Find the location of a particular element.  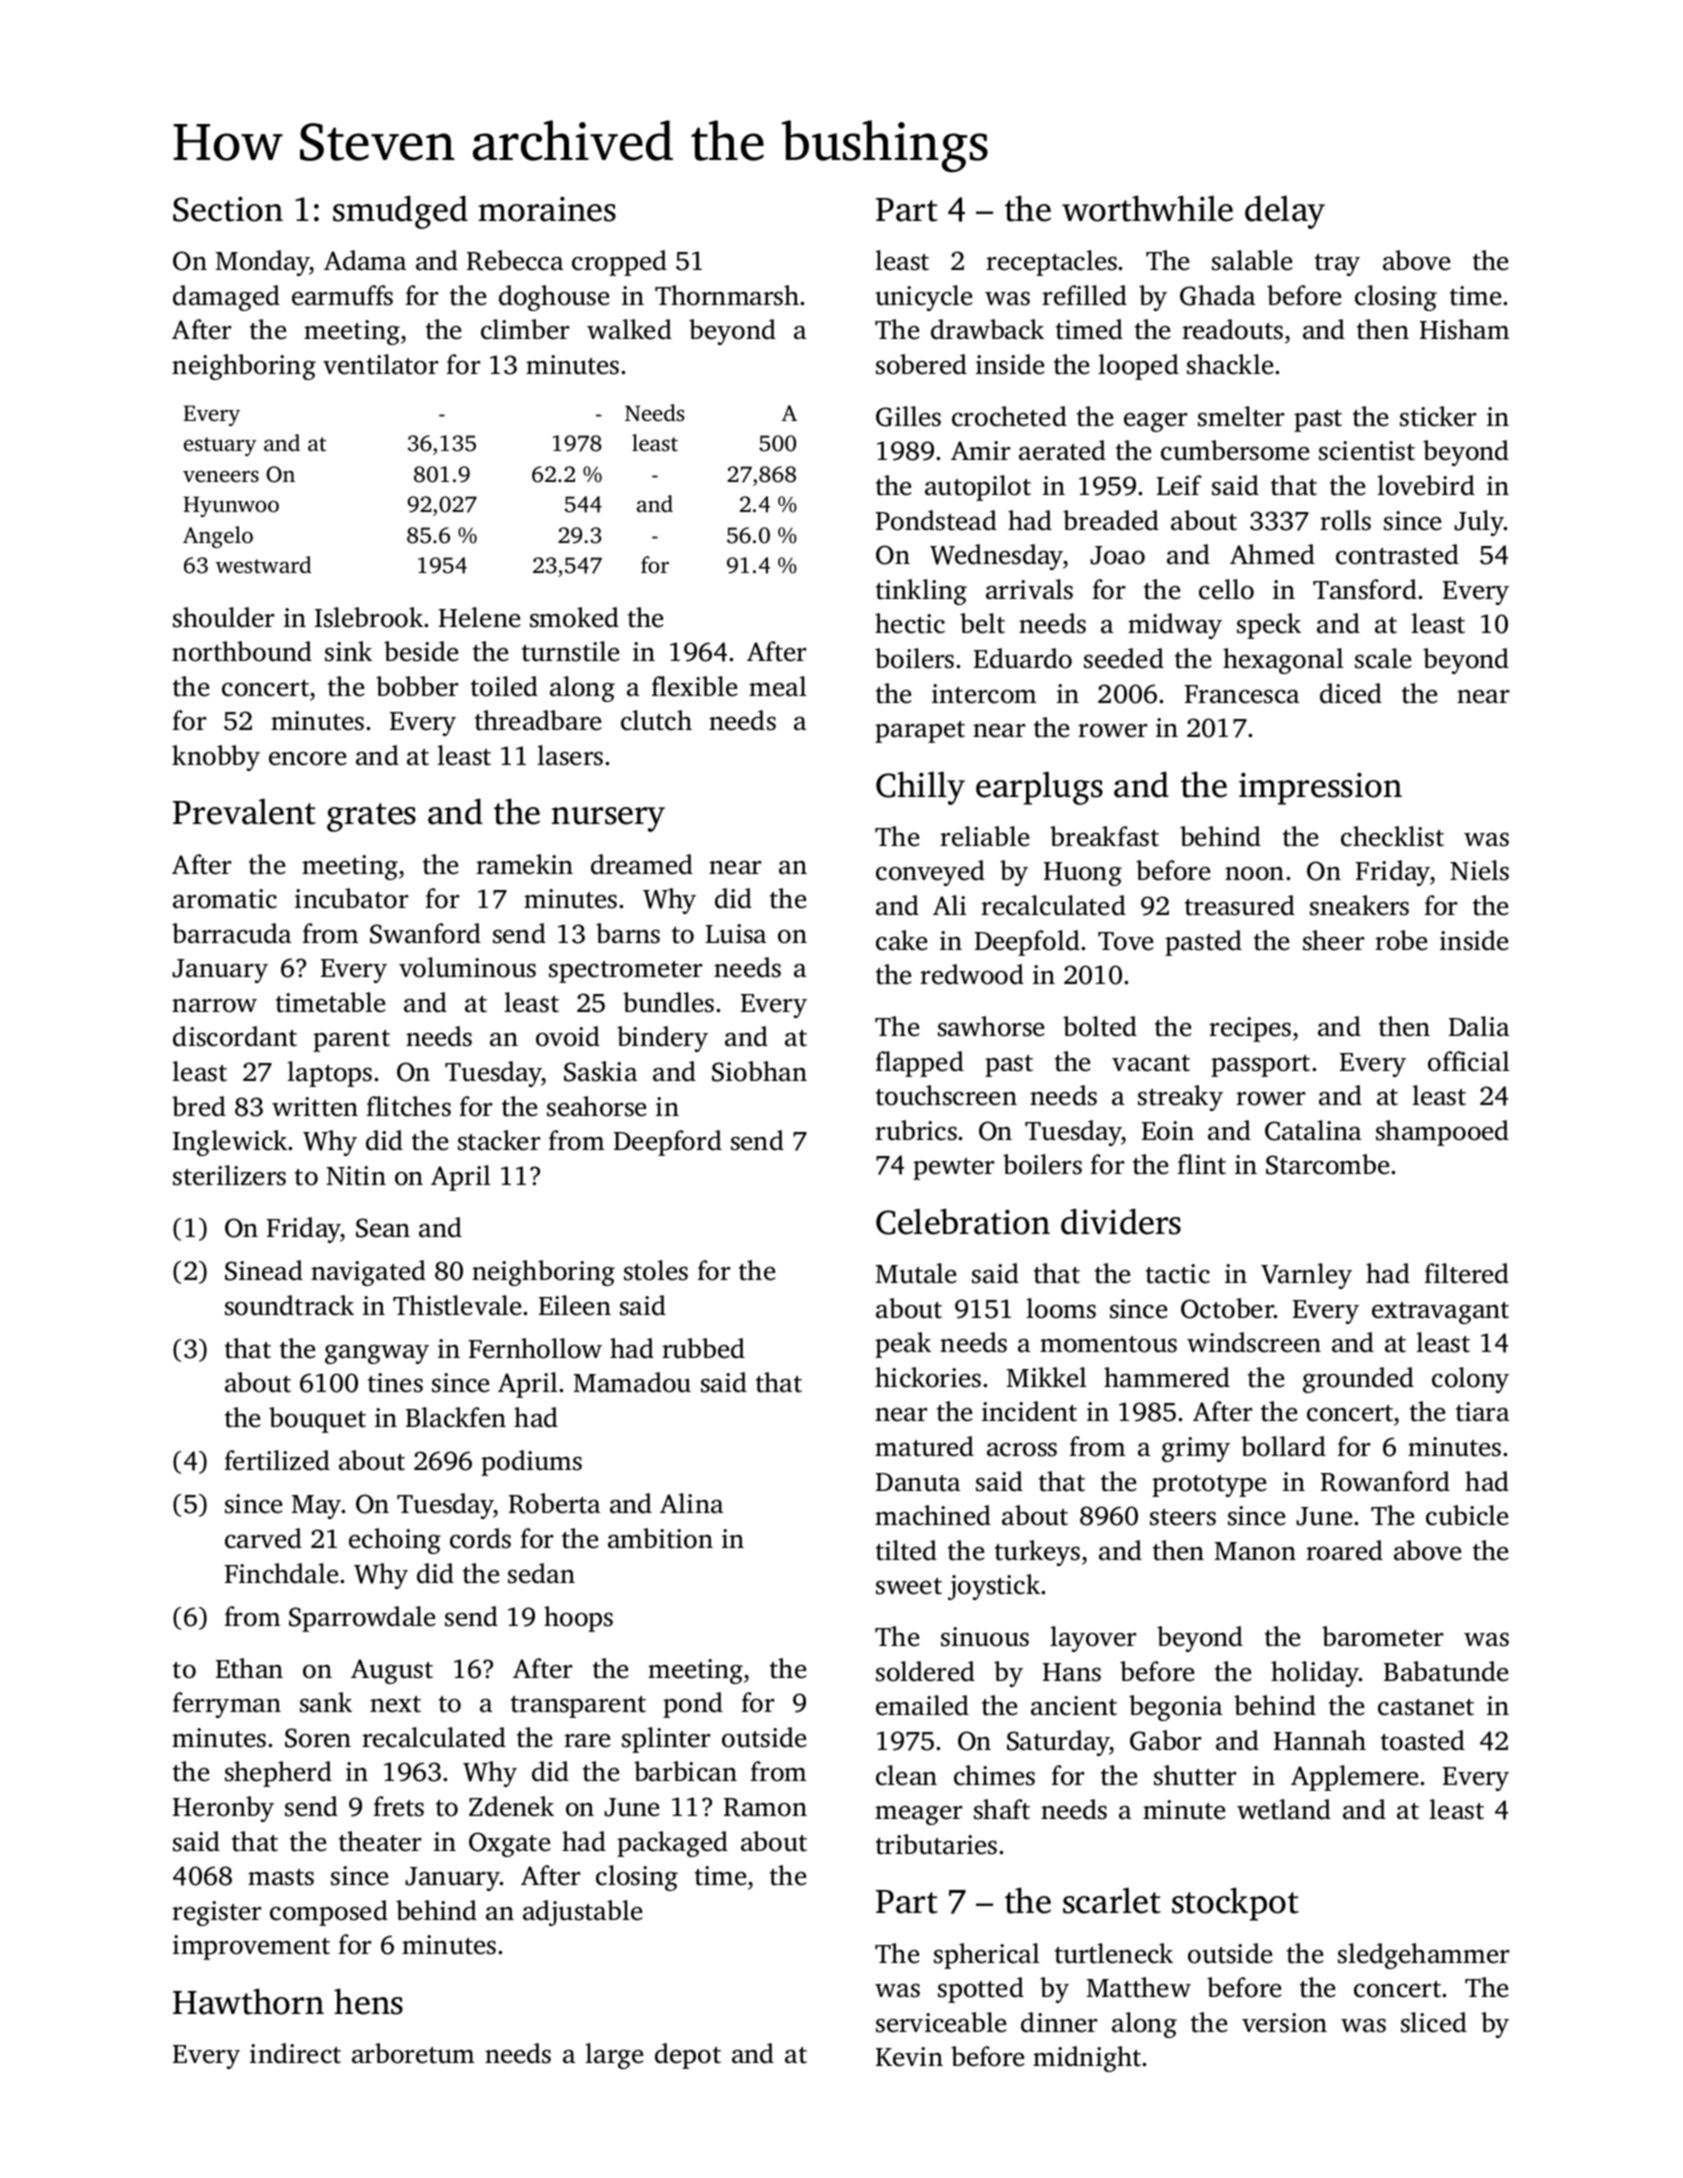

parapet is located at coordinates (920, 732).
